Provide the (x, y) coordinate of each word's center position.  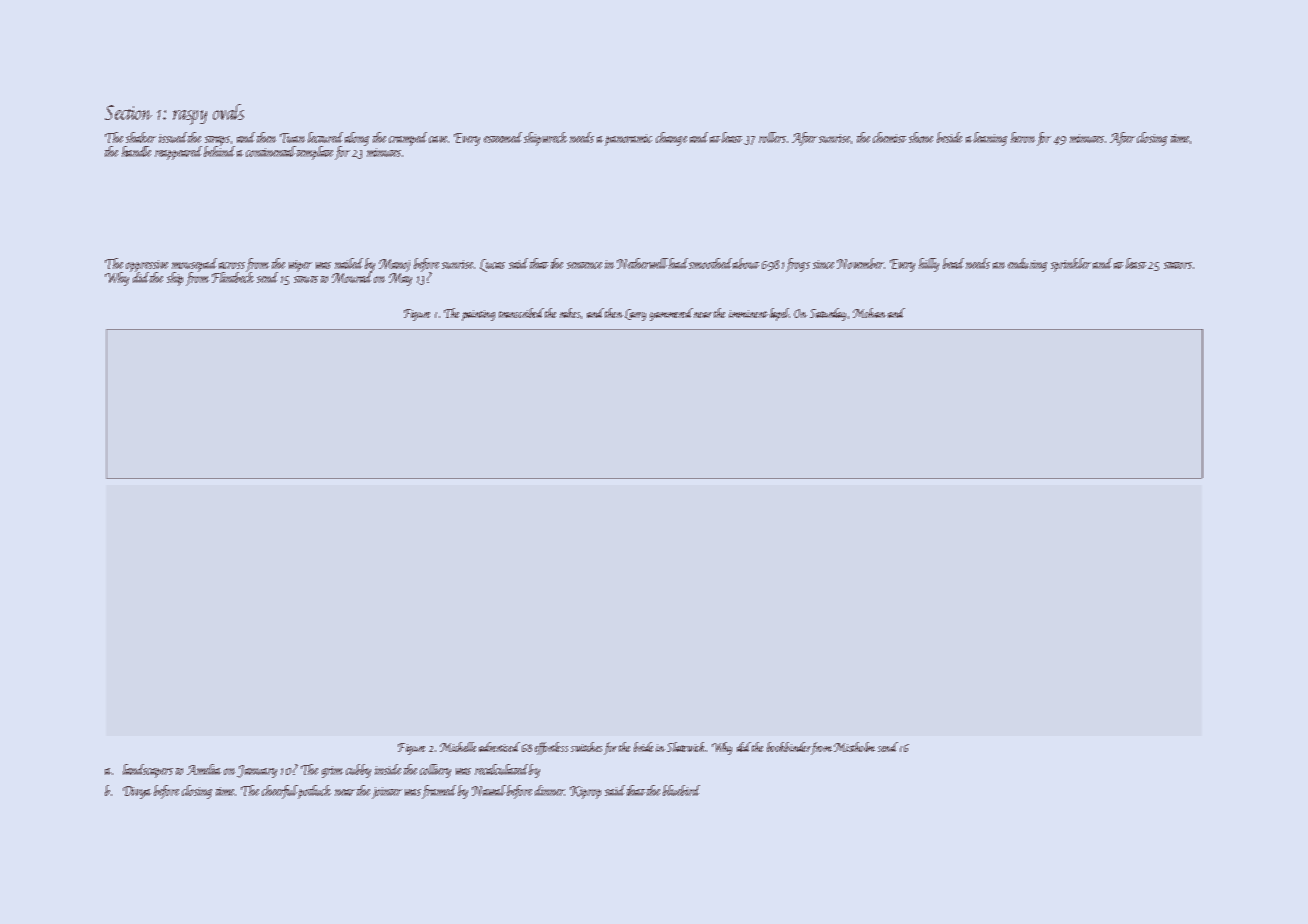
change (671, 139)
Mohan (869, 313)
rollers (772, 137)
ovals (228, 112)
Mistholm (854, 747)
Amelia (204, 769)
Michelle (458, 747)
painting (478, 315)
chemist (889, 137)
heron (1023, 137)
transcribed (521, 313)
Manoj (394, 265)
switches (586, 747)
